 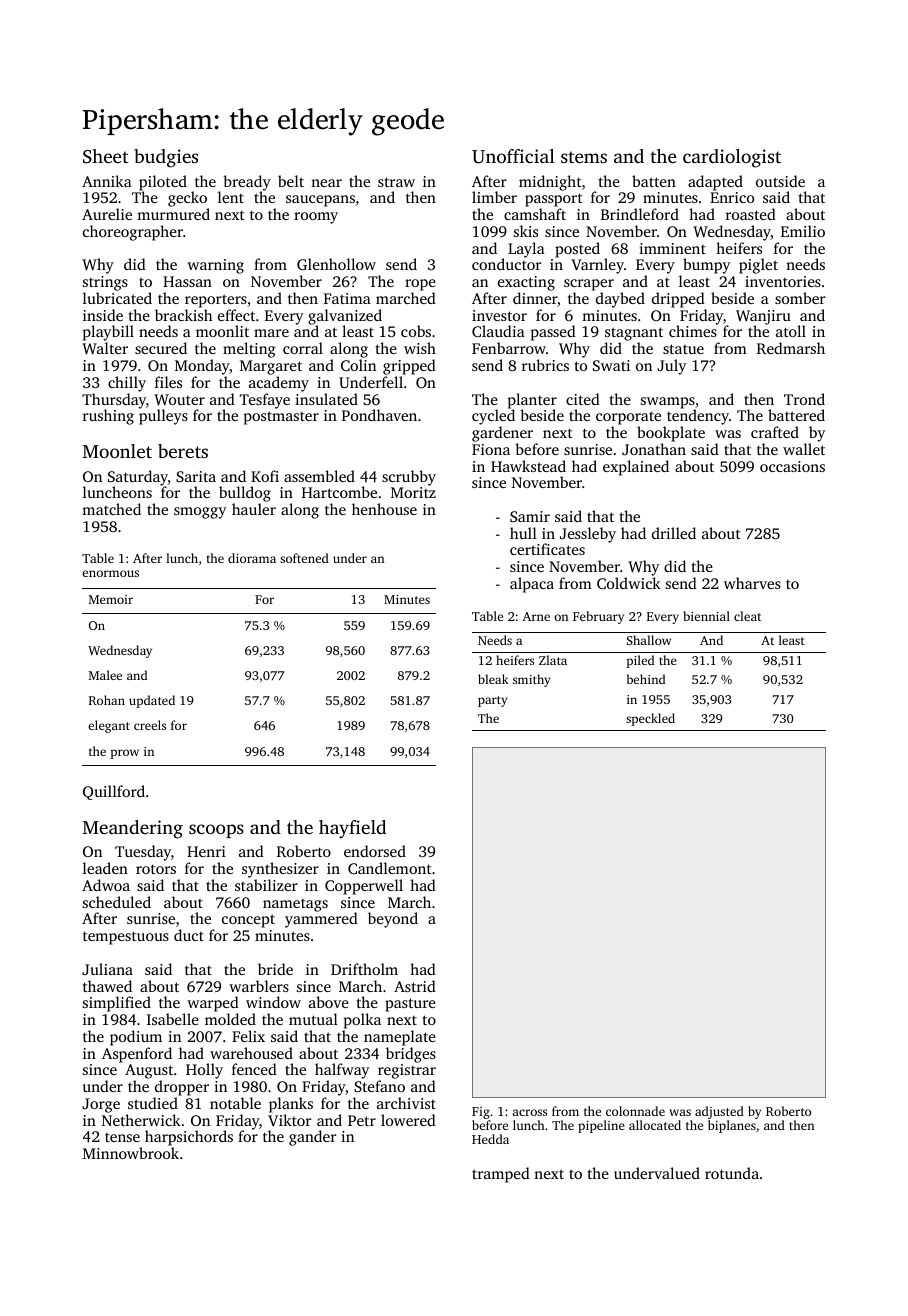 What do you see at coordinates (352, 829) in the screenshot?
I see `hayfield` at bounding box center [352, 829].
